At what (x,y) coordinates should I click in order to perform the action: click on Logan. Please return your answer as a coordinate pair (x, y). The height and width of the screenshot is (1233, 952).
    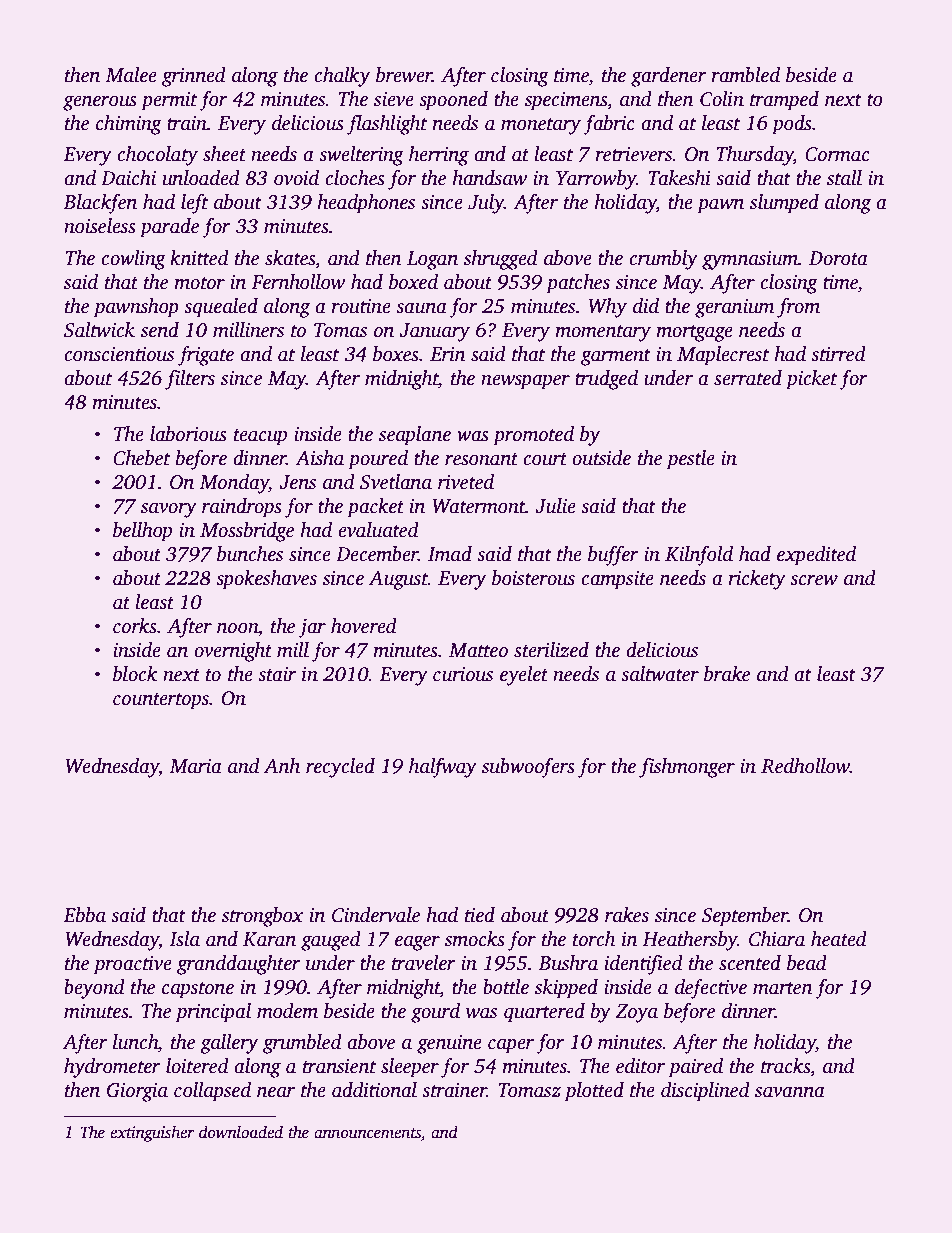
    Looking at the image, I should click on (432, 260).
